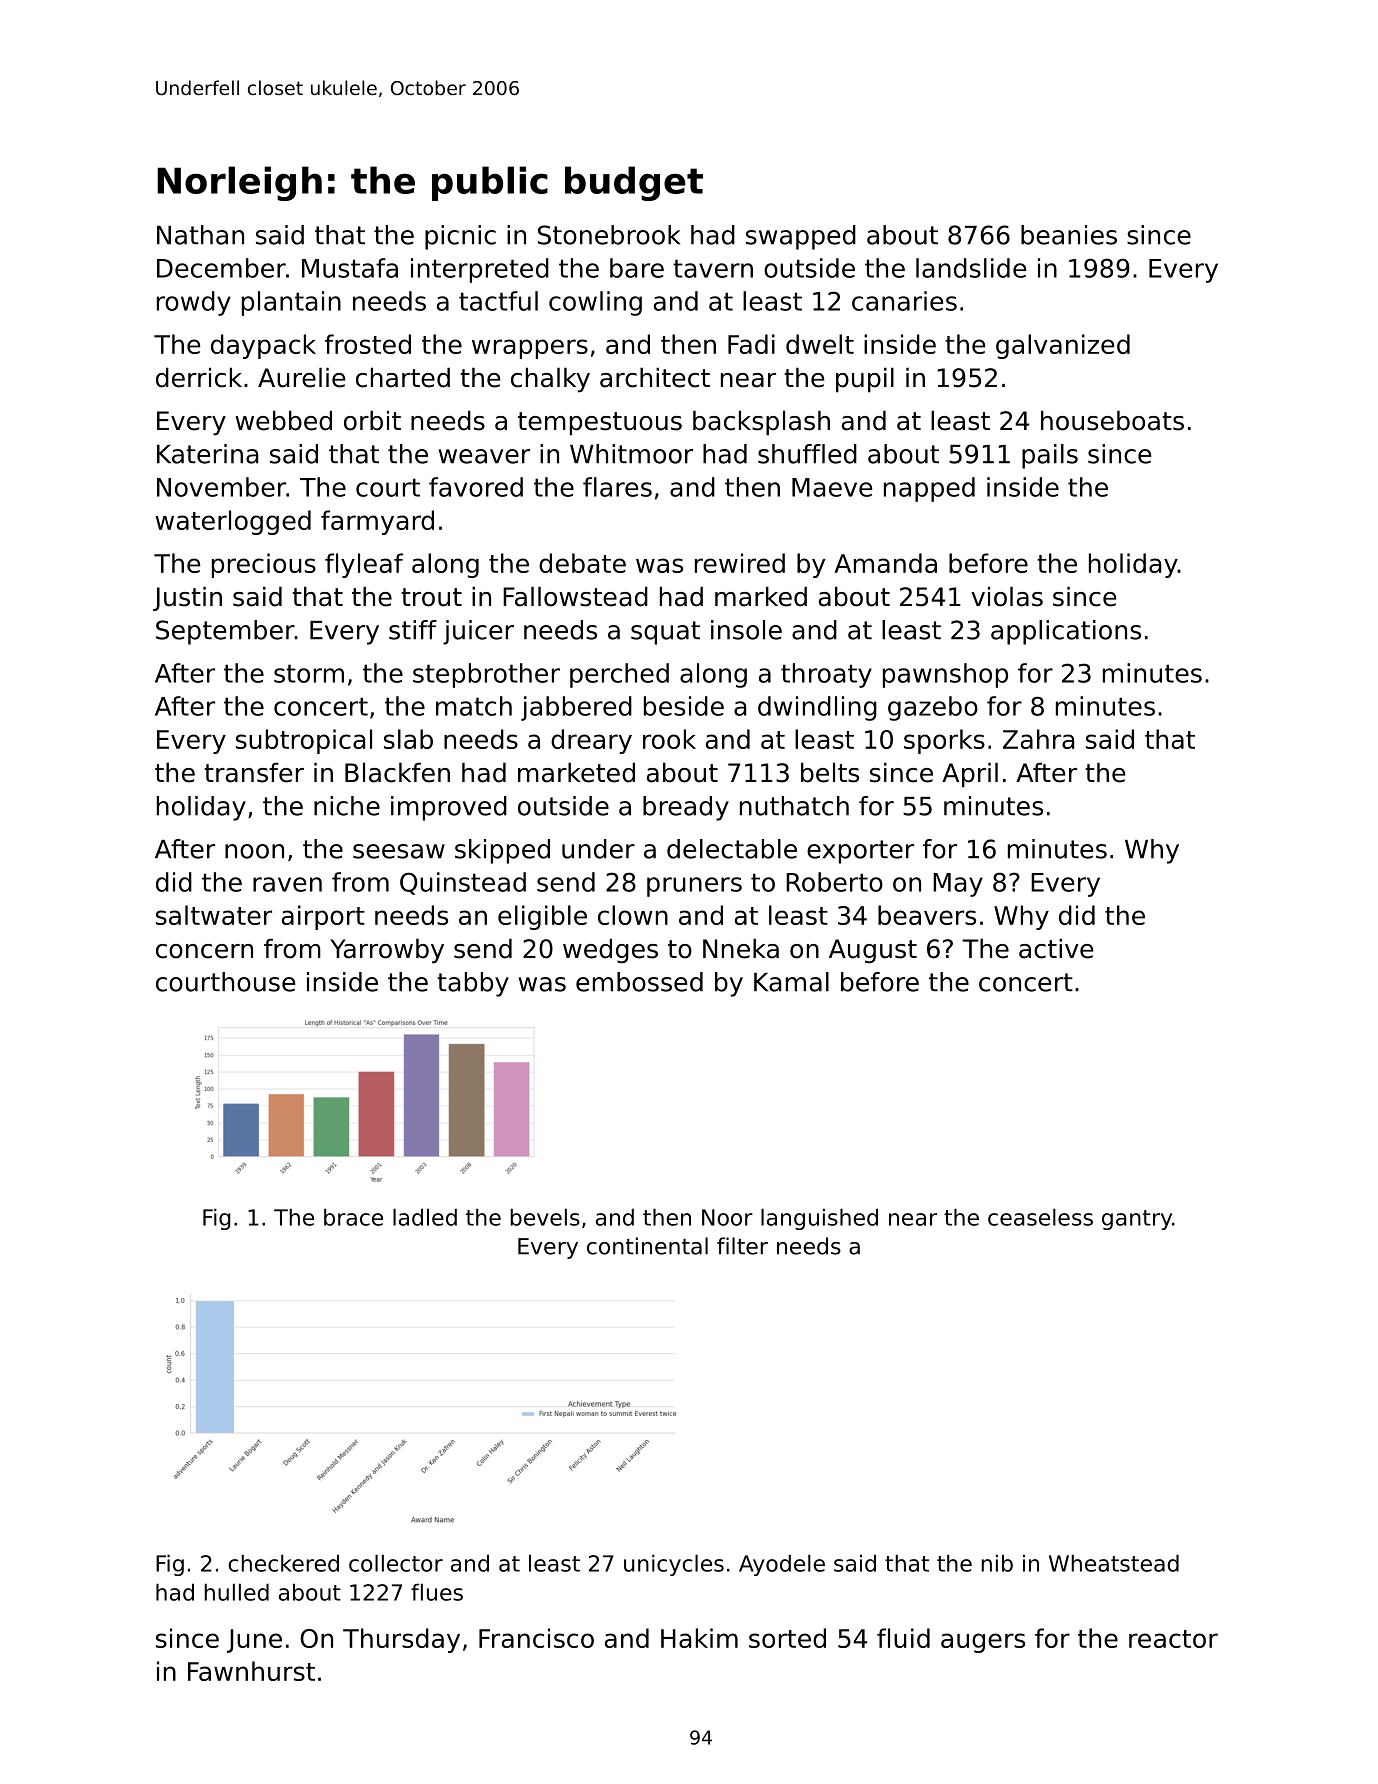 This screenshot has height=1784, width=1378. Describe the element at coordinates (637, 268) in the screenshot. I see `bare` at that location.
